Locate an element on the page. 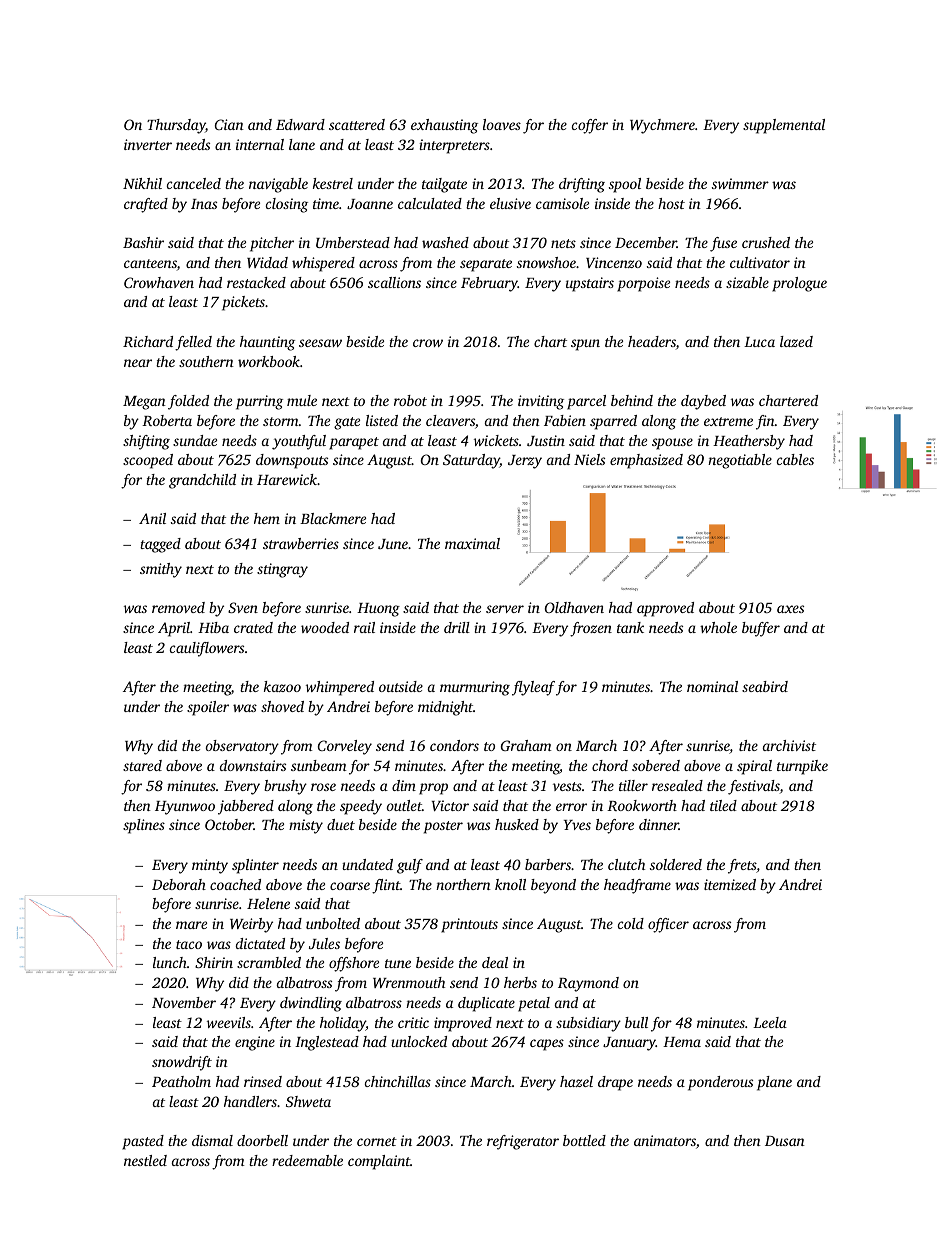 This page has height=1233, width=952. interpreters is located at coordinates (454, 146).
